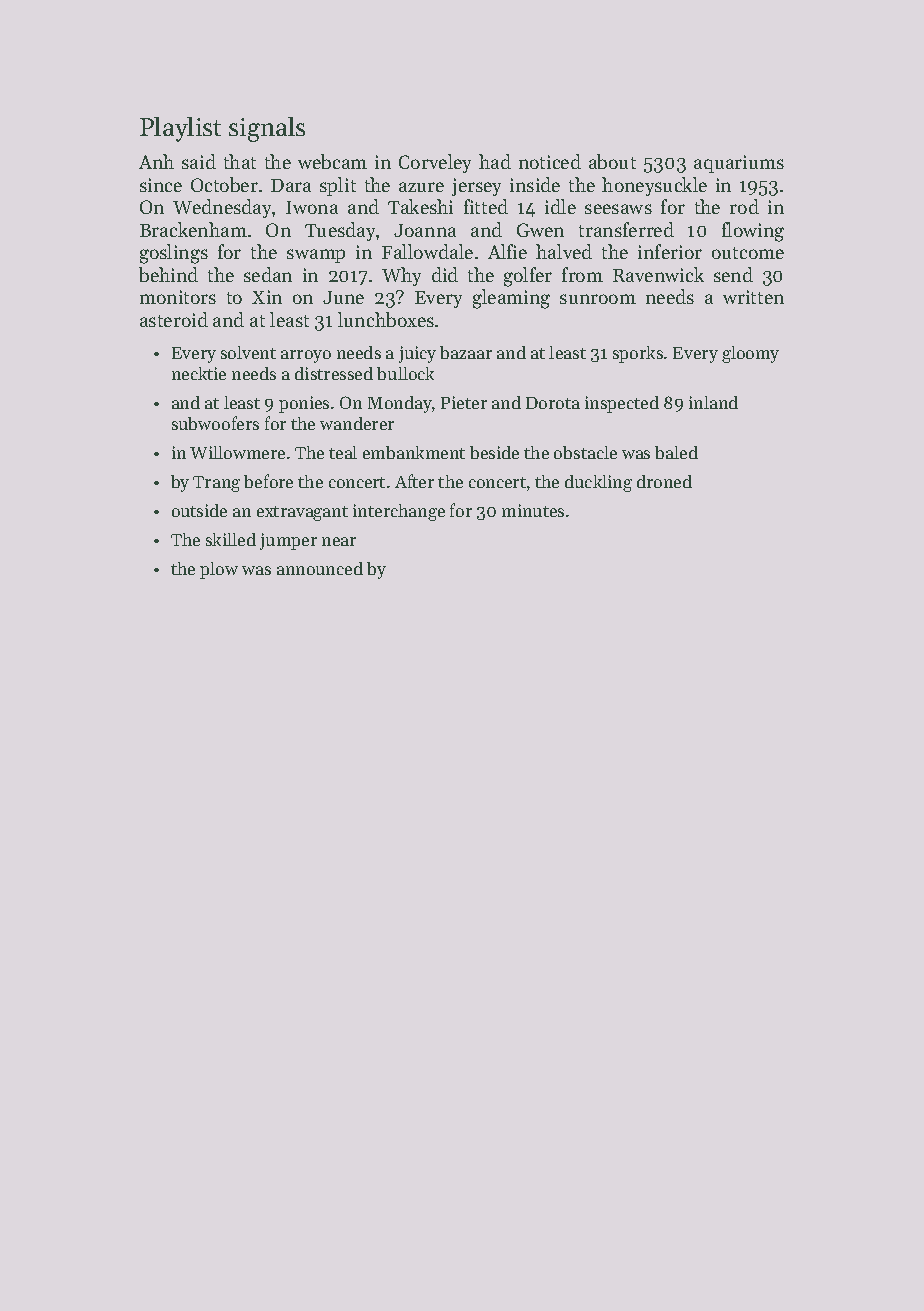  Describe the element at coordinates (550, 161) in the page. I see `noticed` at that location.
